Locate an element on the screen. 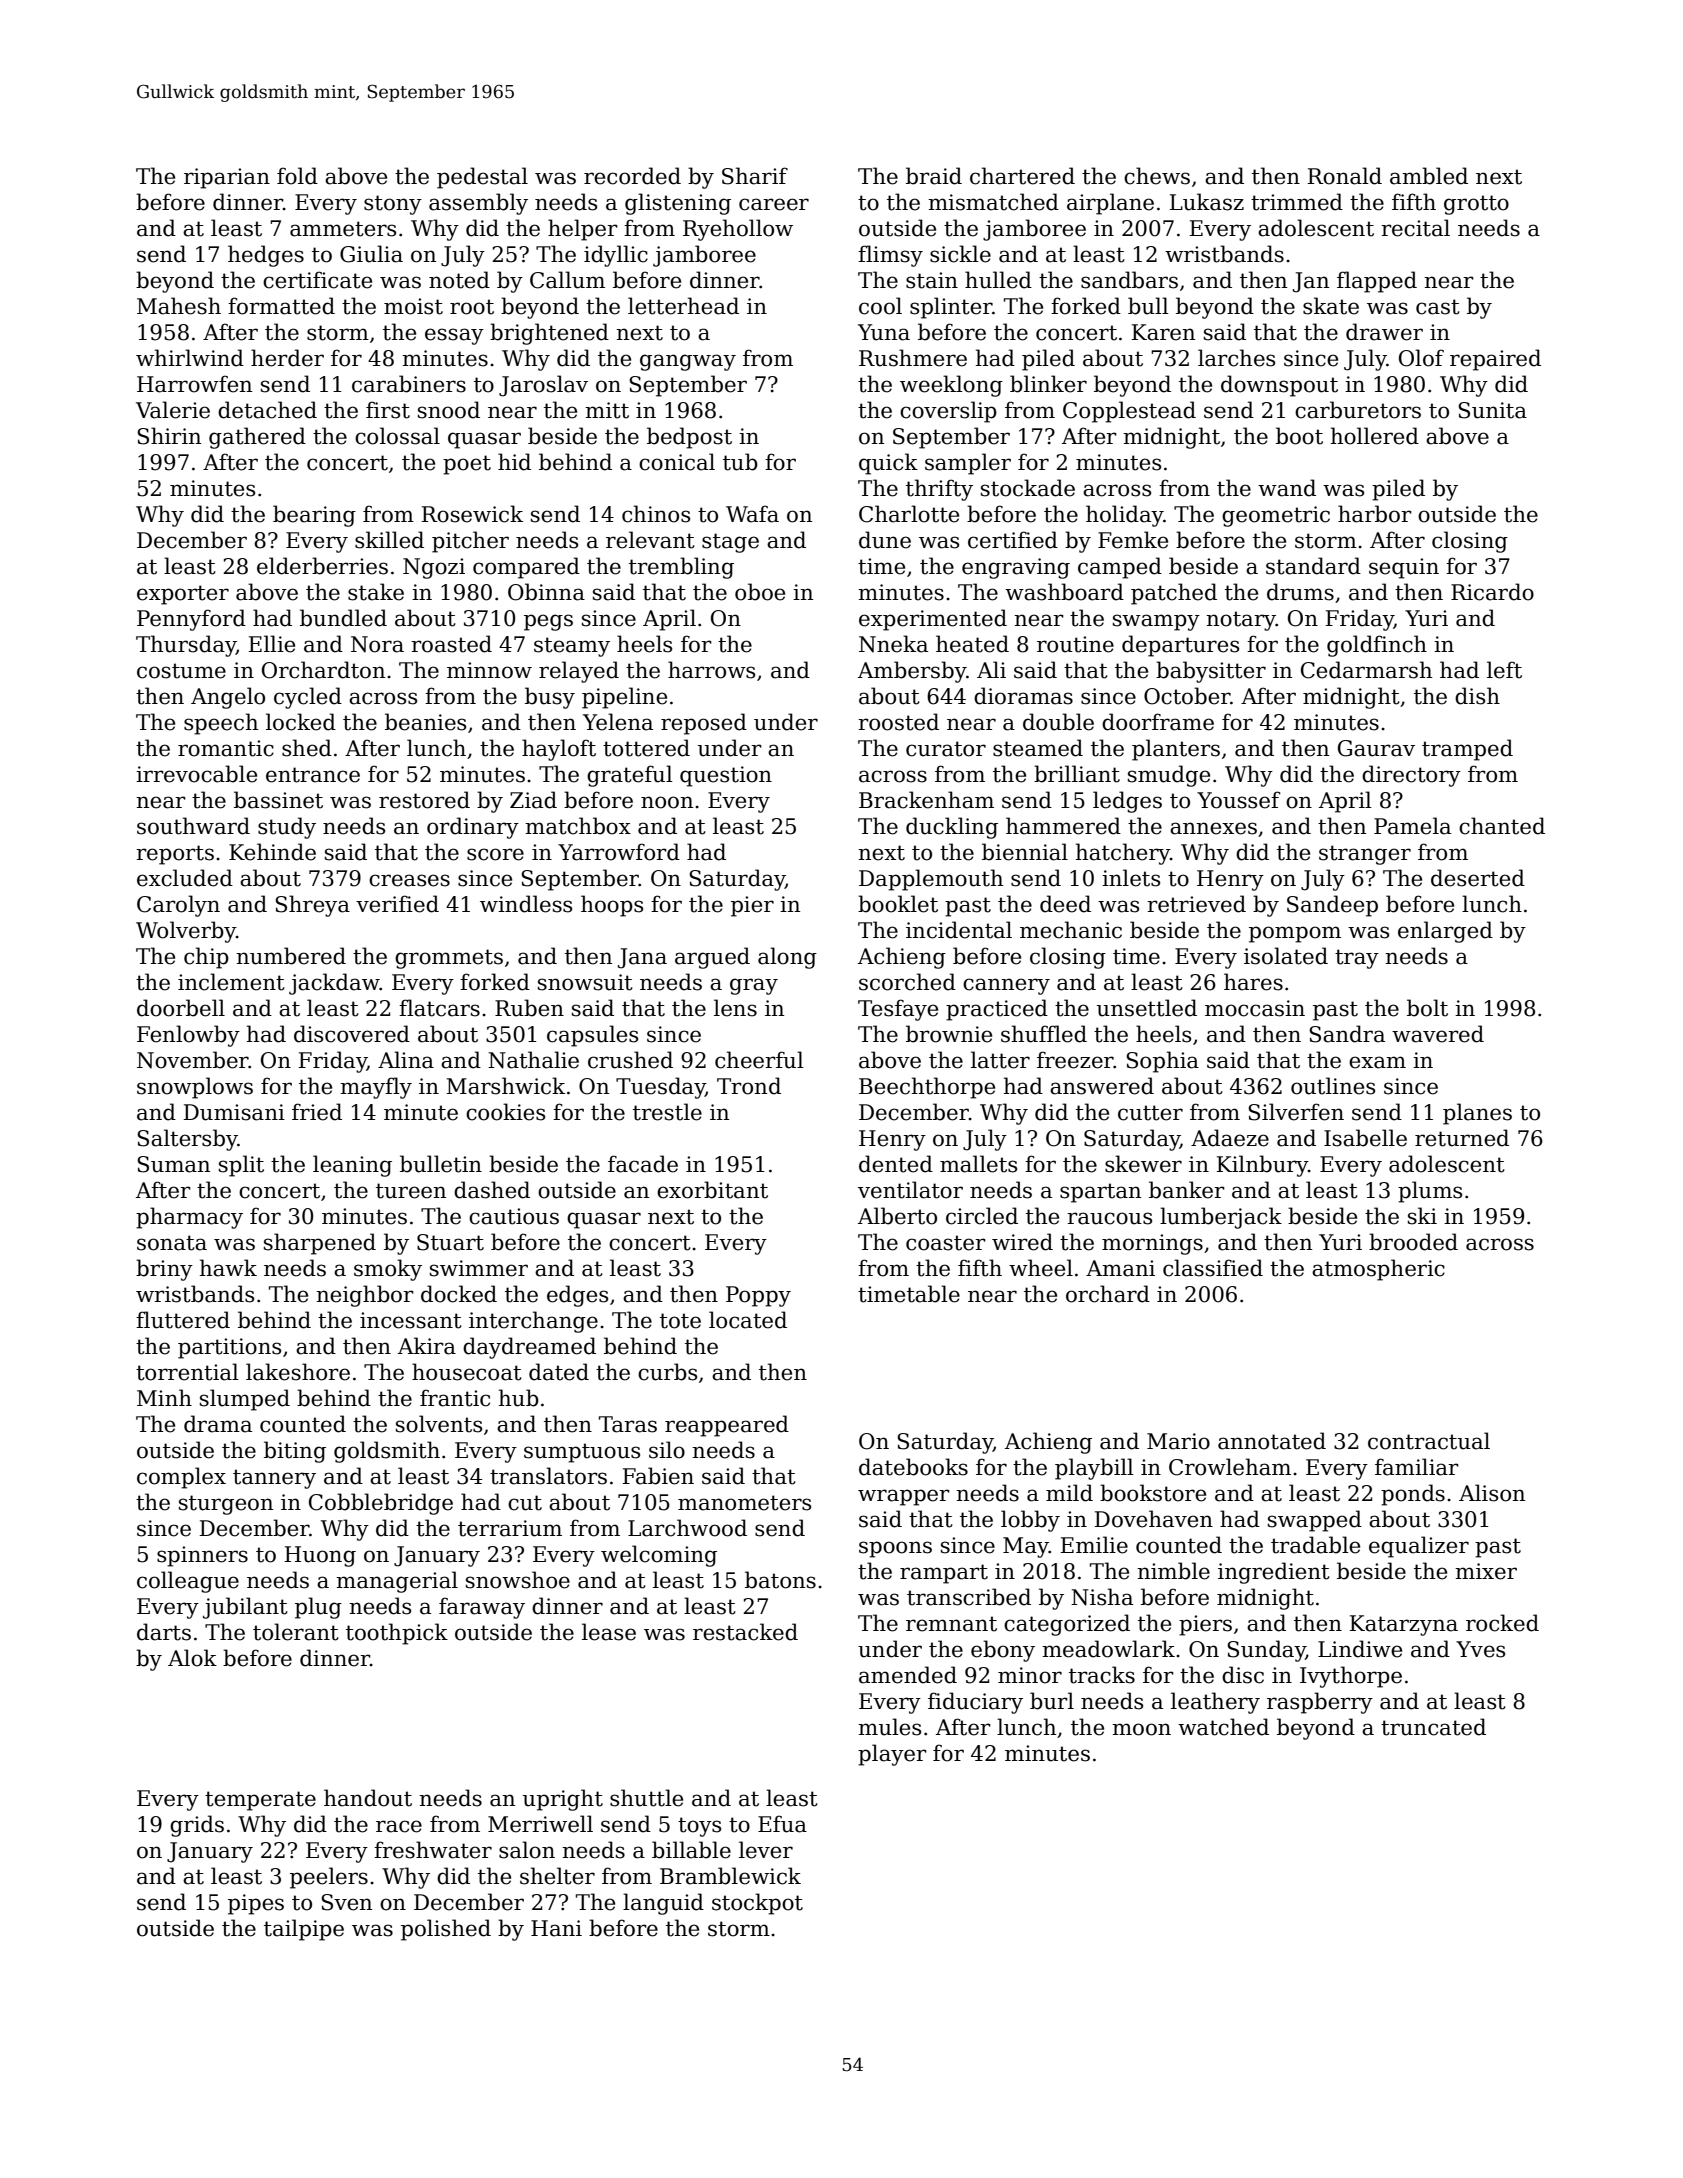 This screenshot has width=1683, height=2178. moccasin is located at coordinates (1255, 1008).
